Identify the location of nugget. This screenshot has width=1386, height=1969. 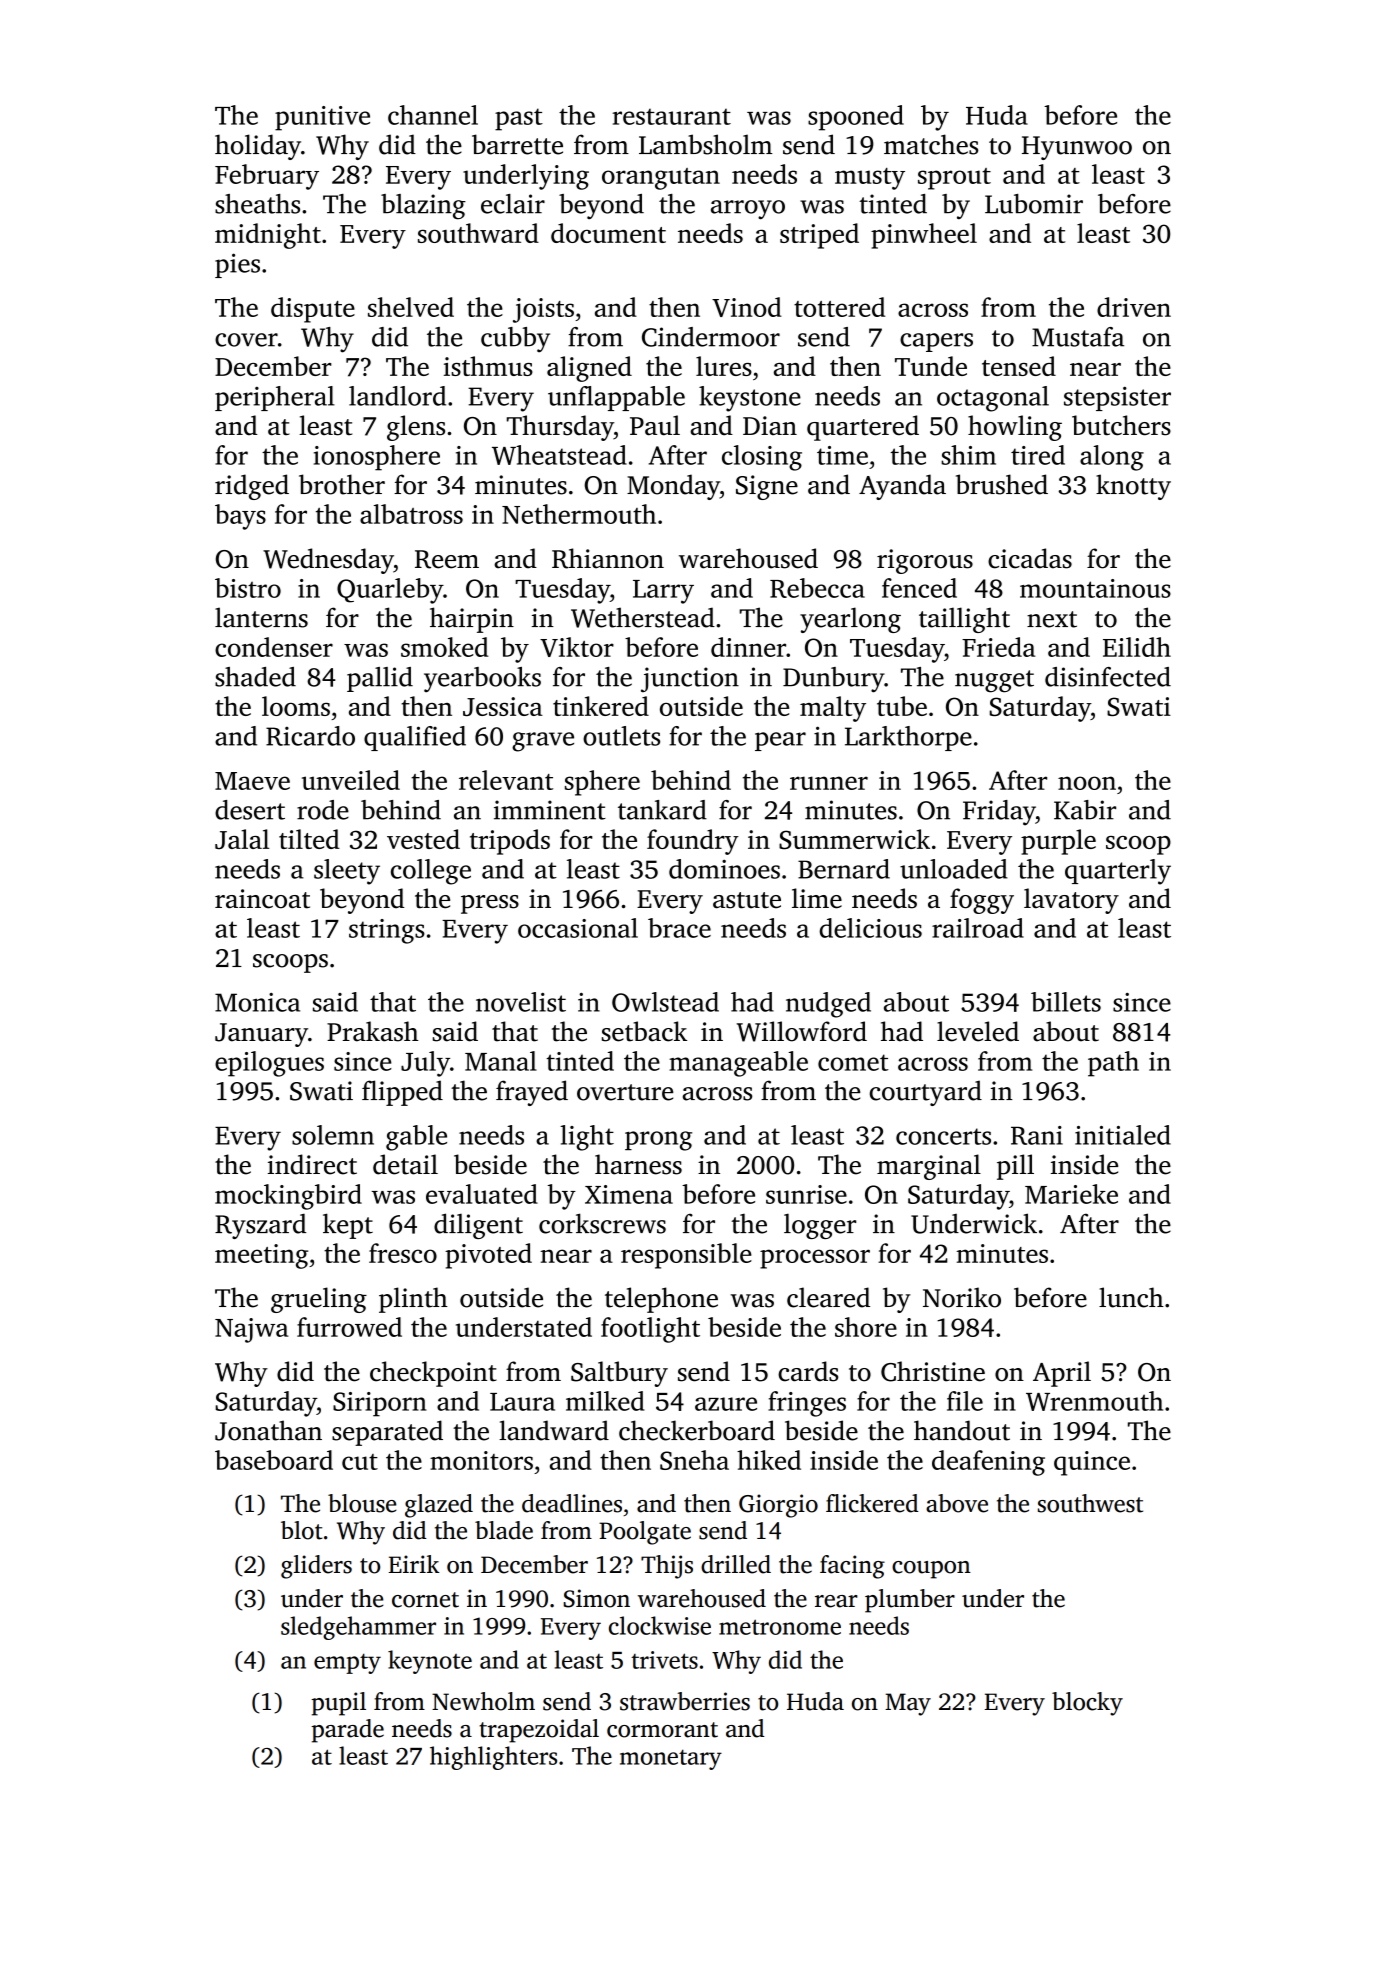
(994, 681).
